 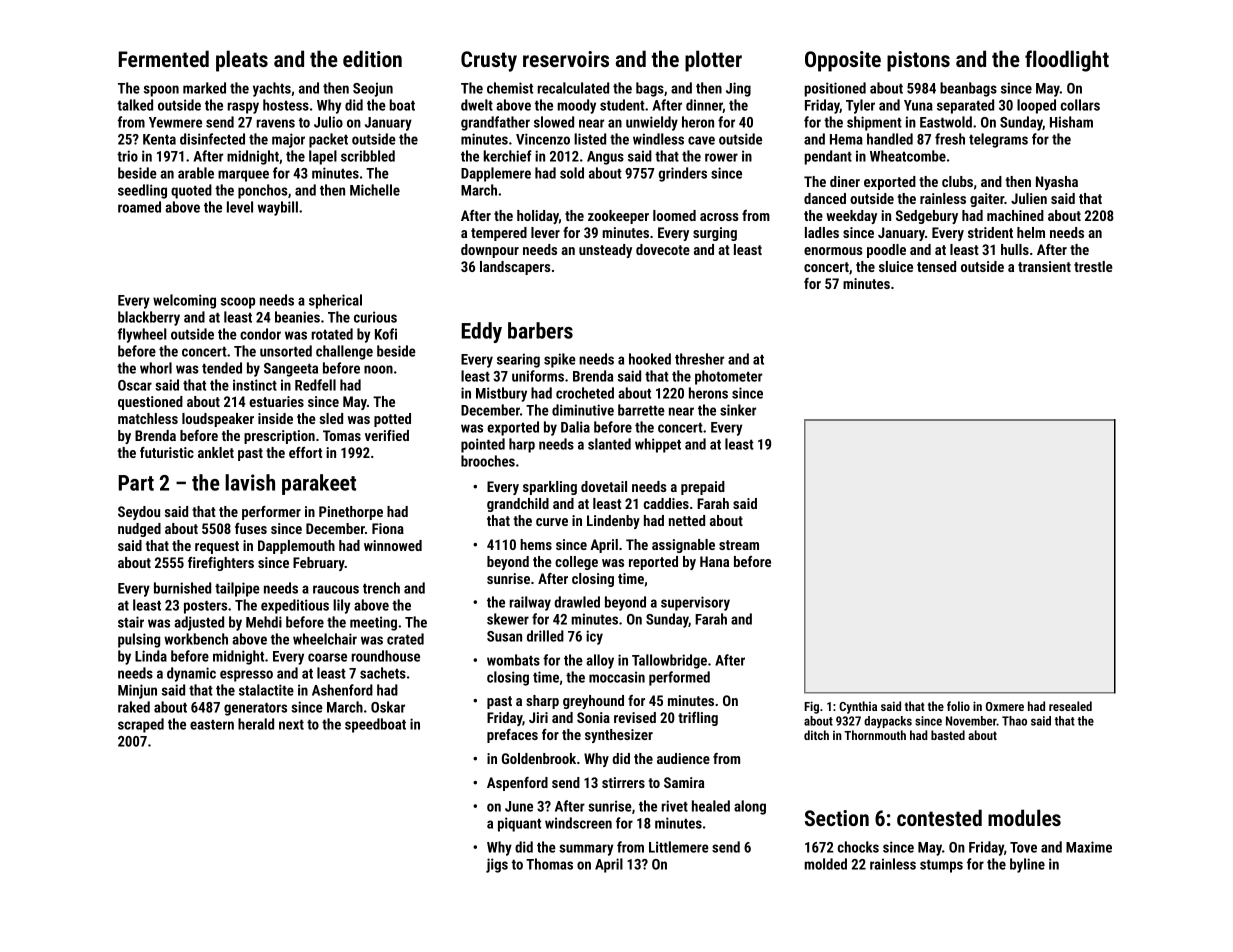 I want to click on collars, so click(x=1080, y=105).
